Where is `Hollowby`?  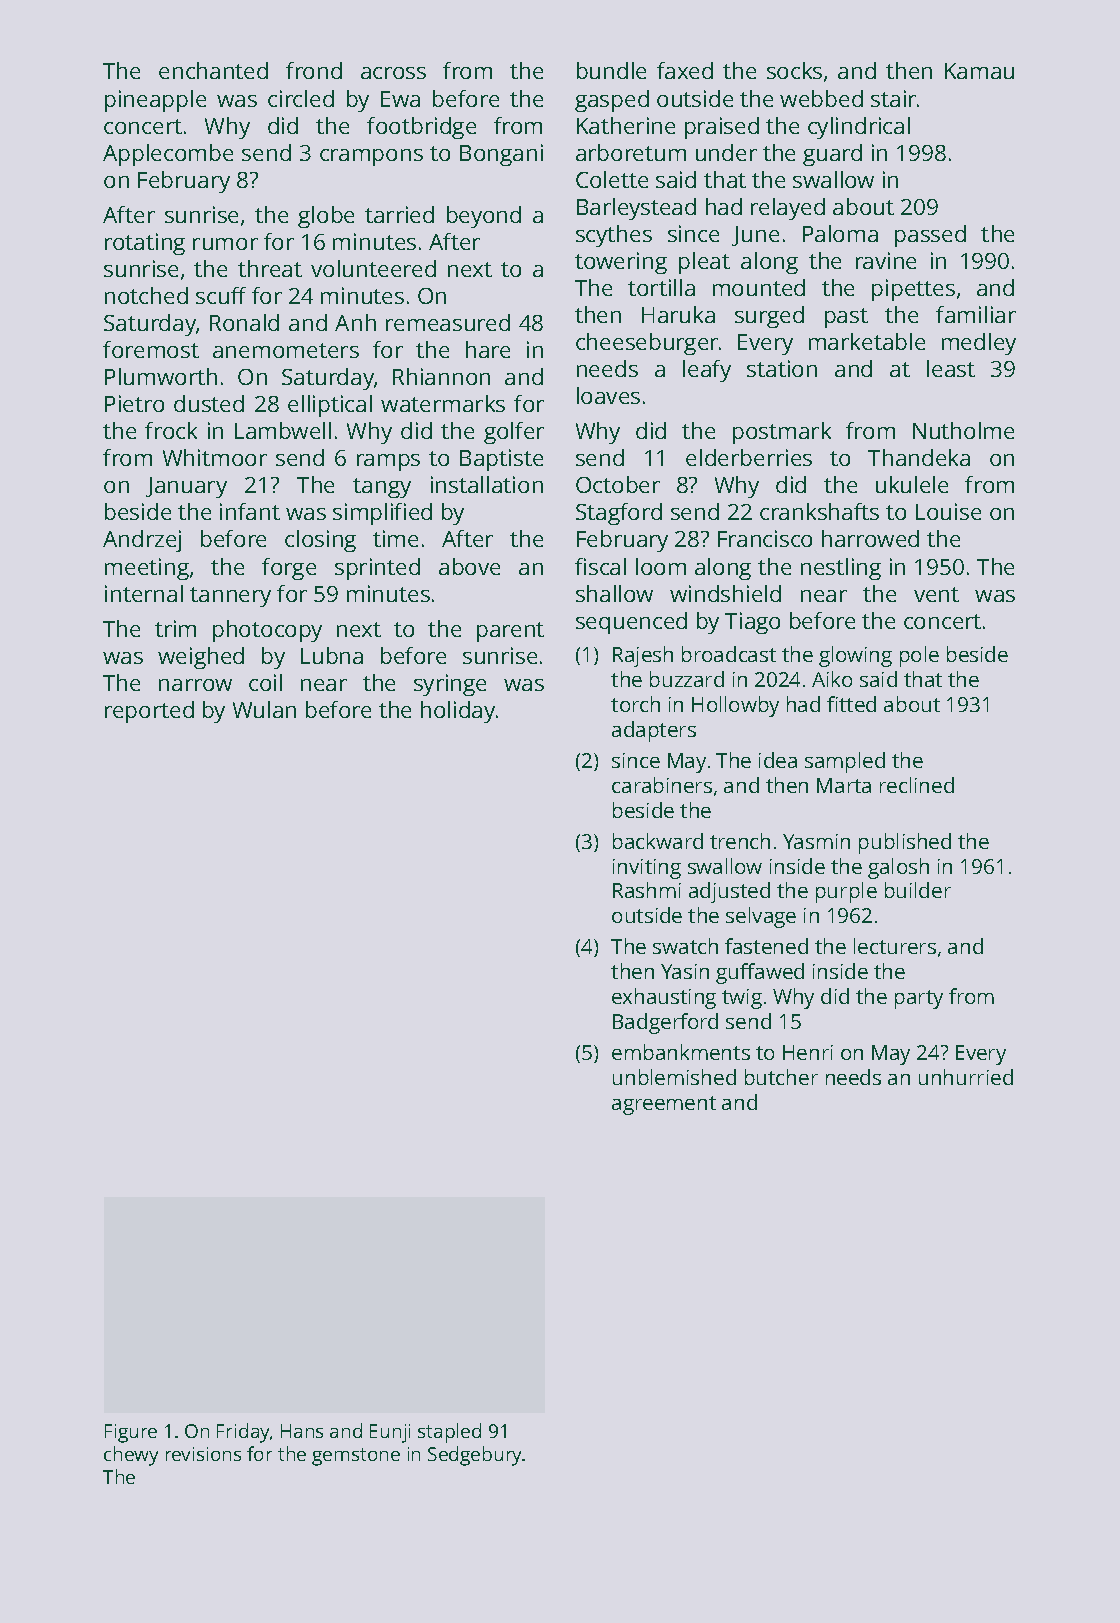 Hollowby is located at coordinates (735, 706).
